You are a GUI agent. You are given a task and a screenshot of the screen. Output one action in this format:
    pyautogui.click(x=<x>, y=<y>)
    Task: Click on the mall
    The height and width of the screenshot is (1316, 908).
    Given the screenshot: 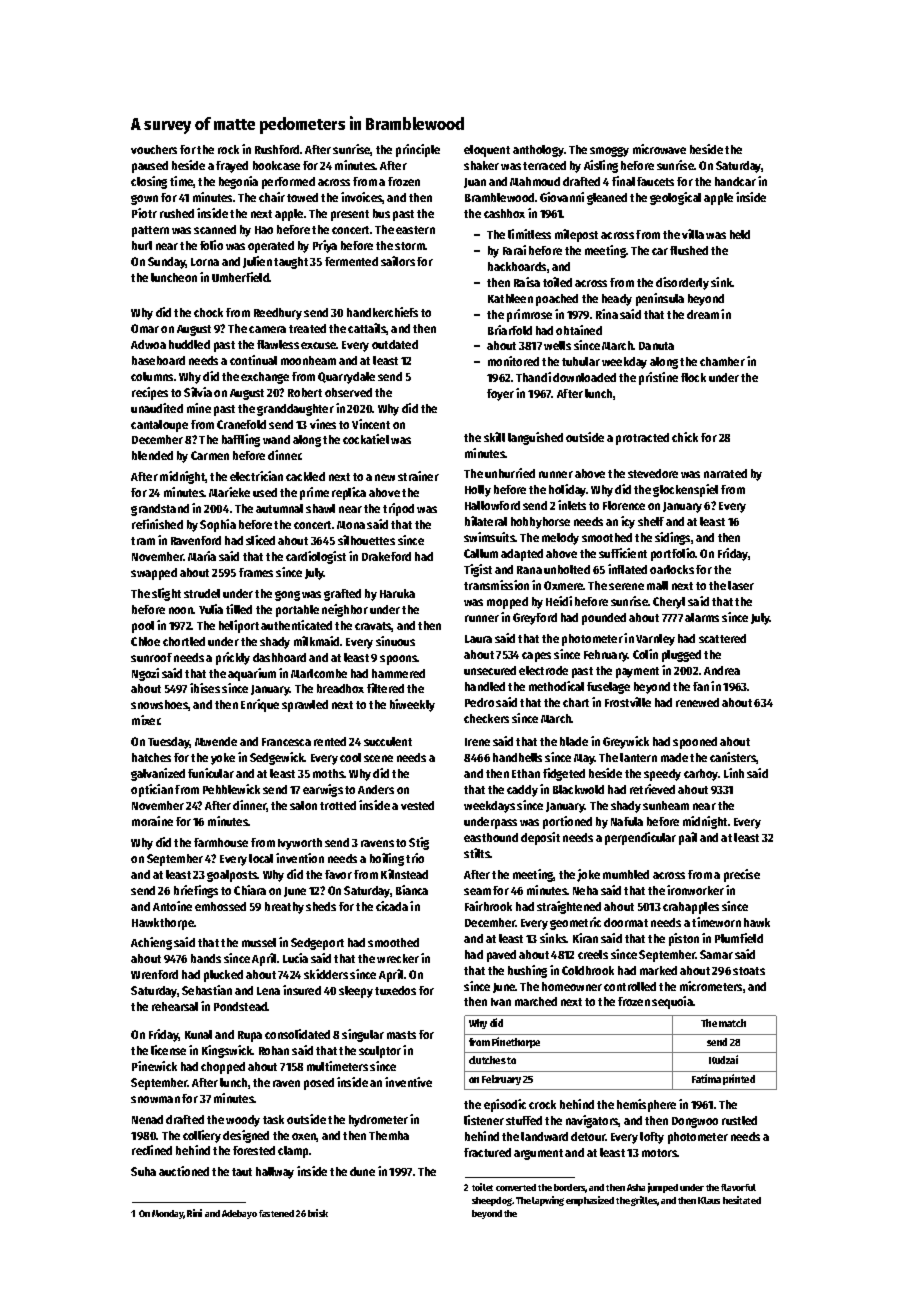 What is the action you would take?
    pyautogui.click(x=657, y=585)
